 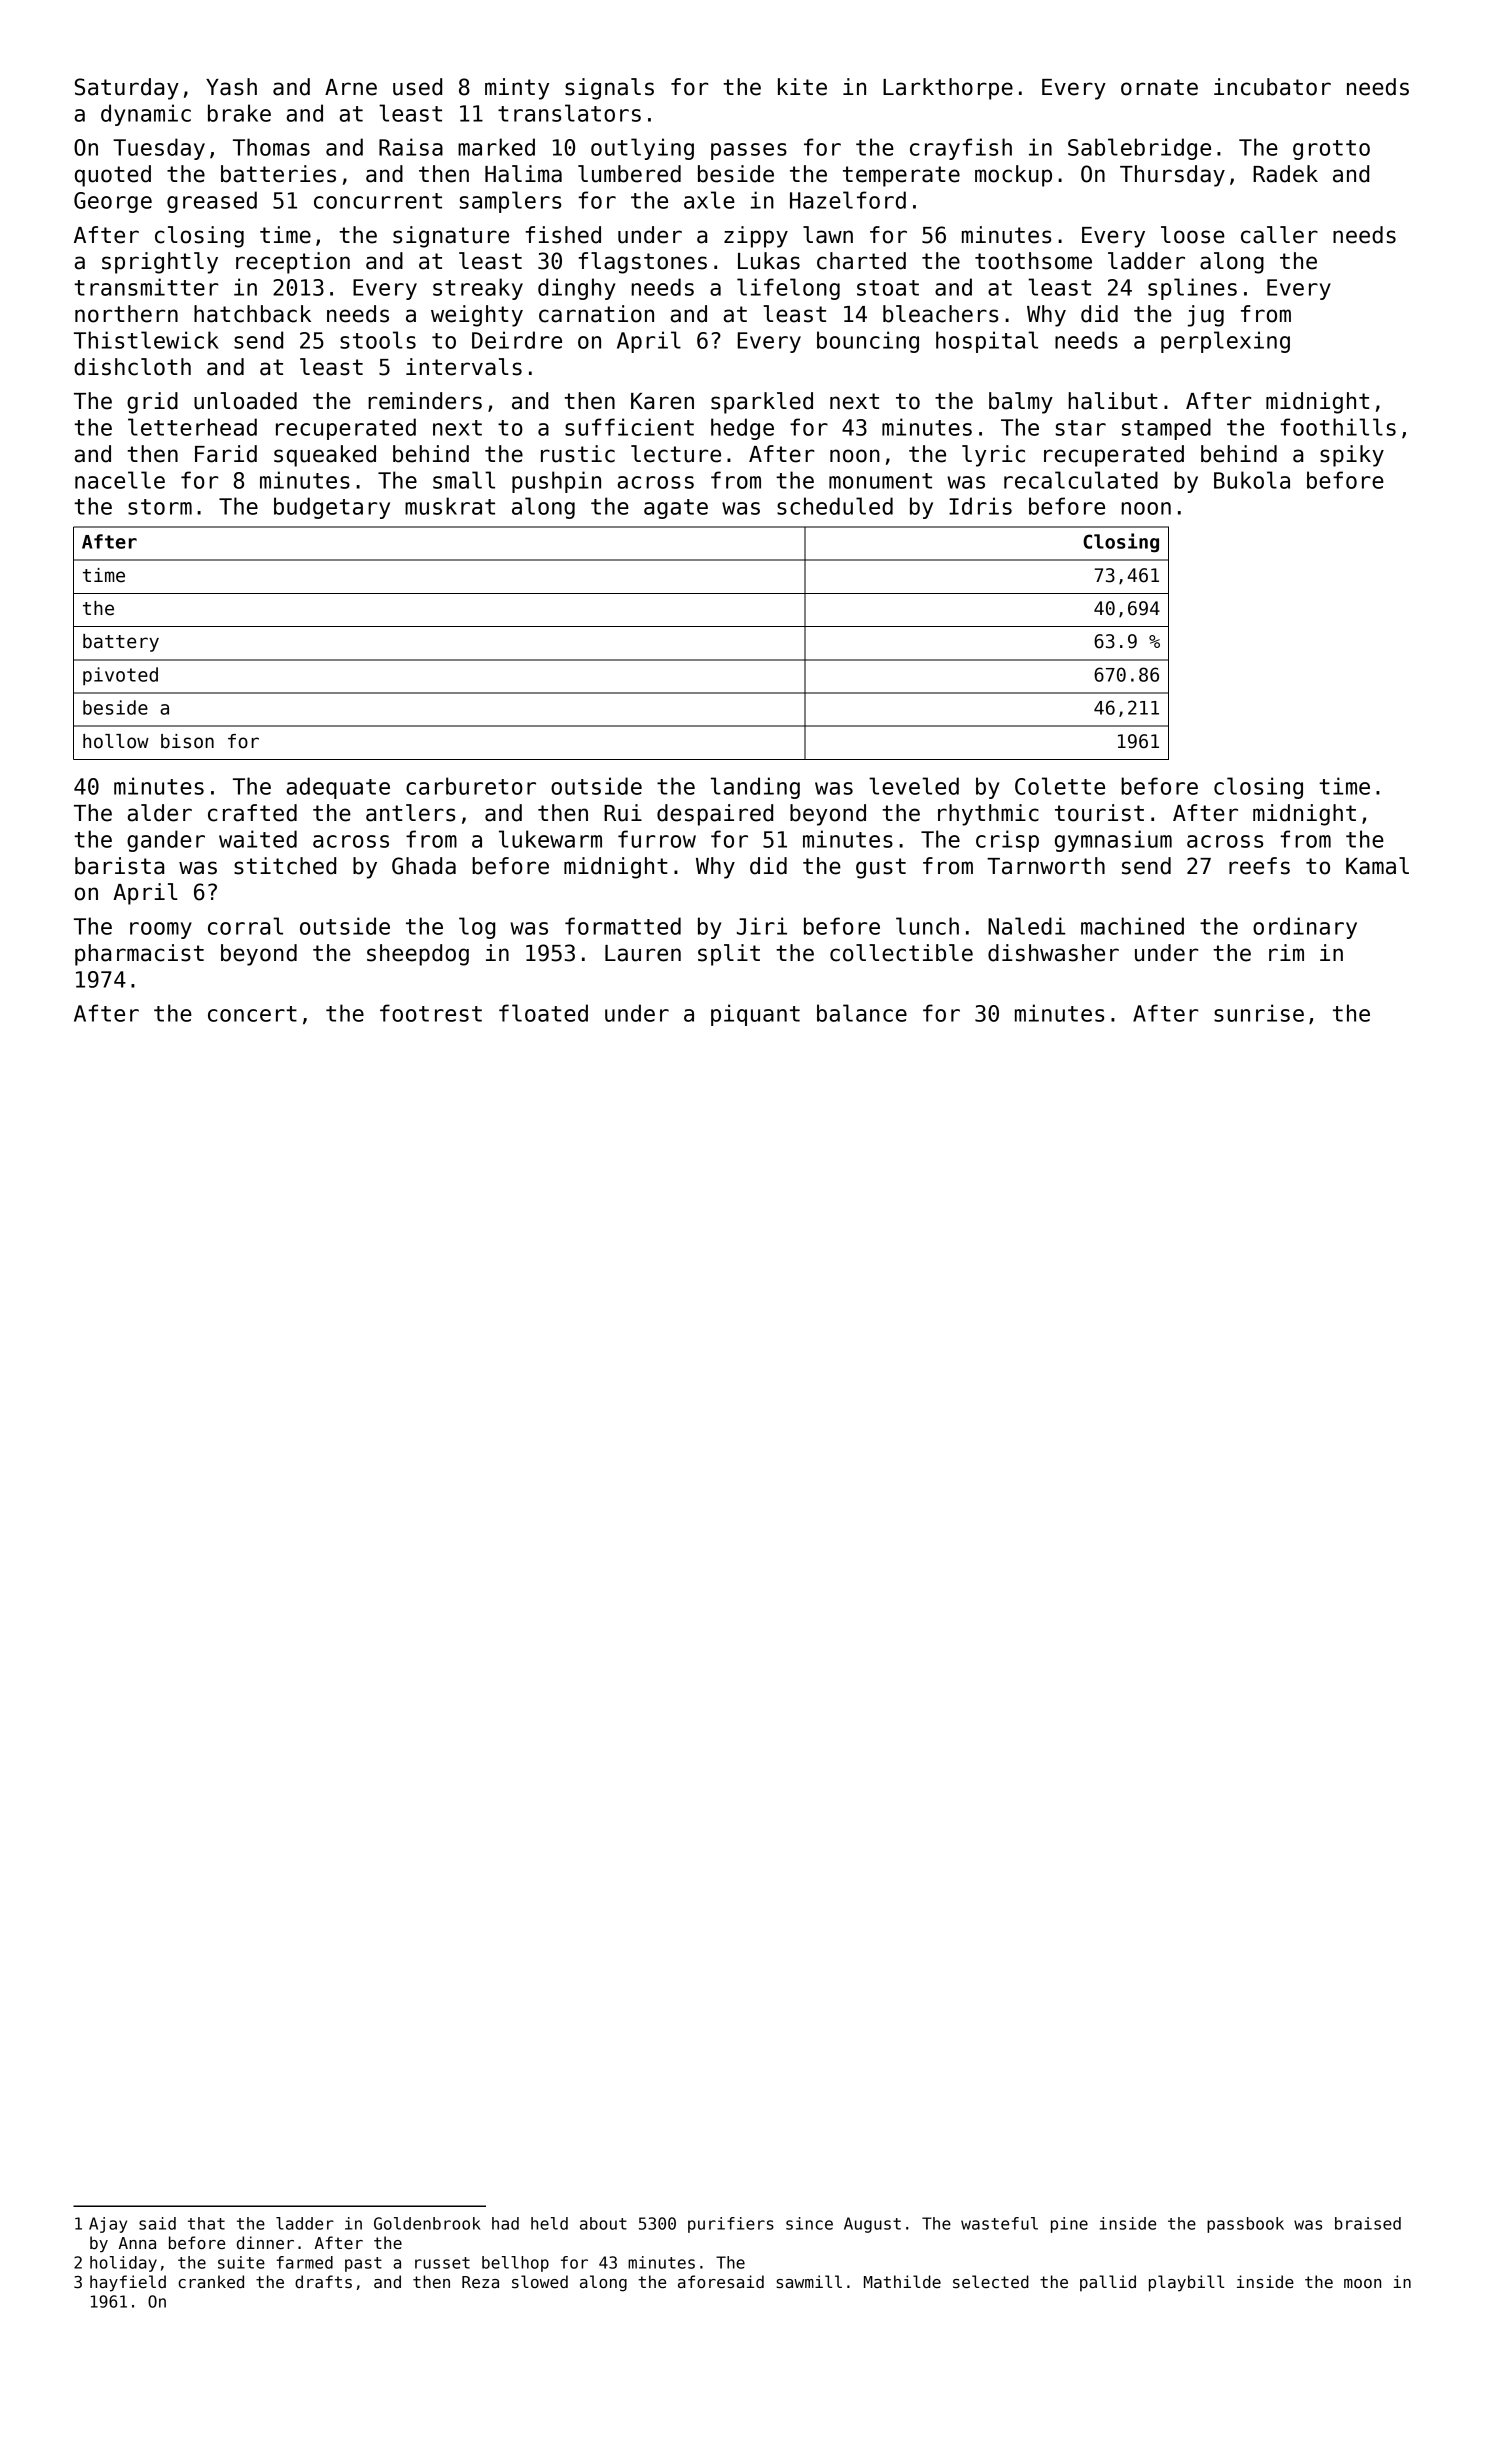 I want to click on machined, so click(x=1132, y=926).
